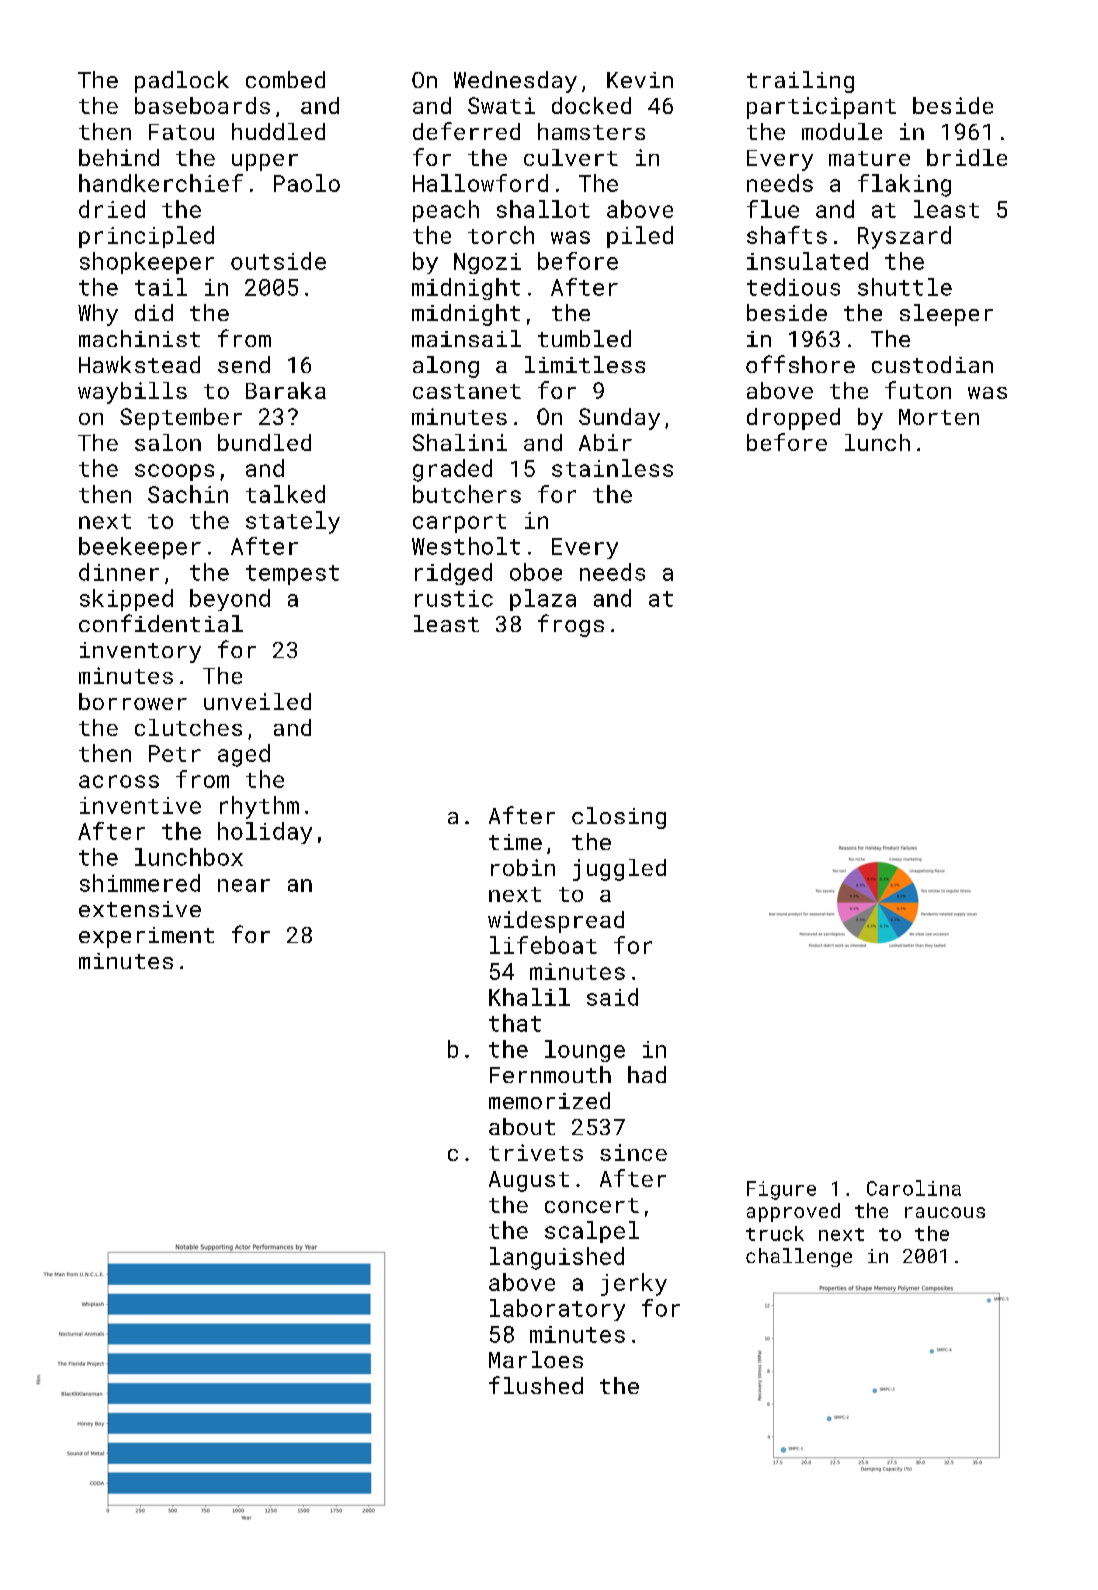 The height and width of the screenshot is (1590, 1098). I want to click on flue, so click(773, 209).
